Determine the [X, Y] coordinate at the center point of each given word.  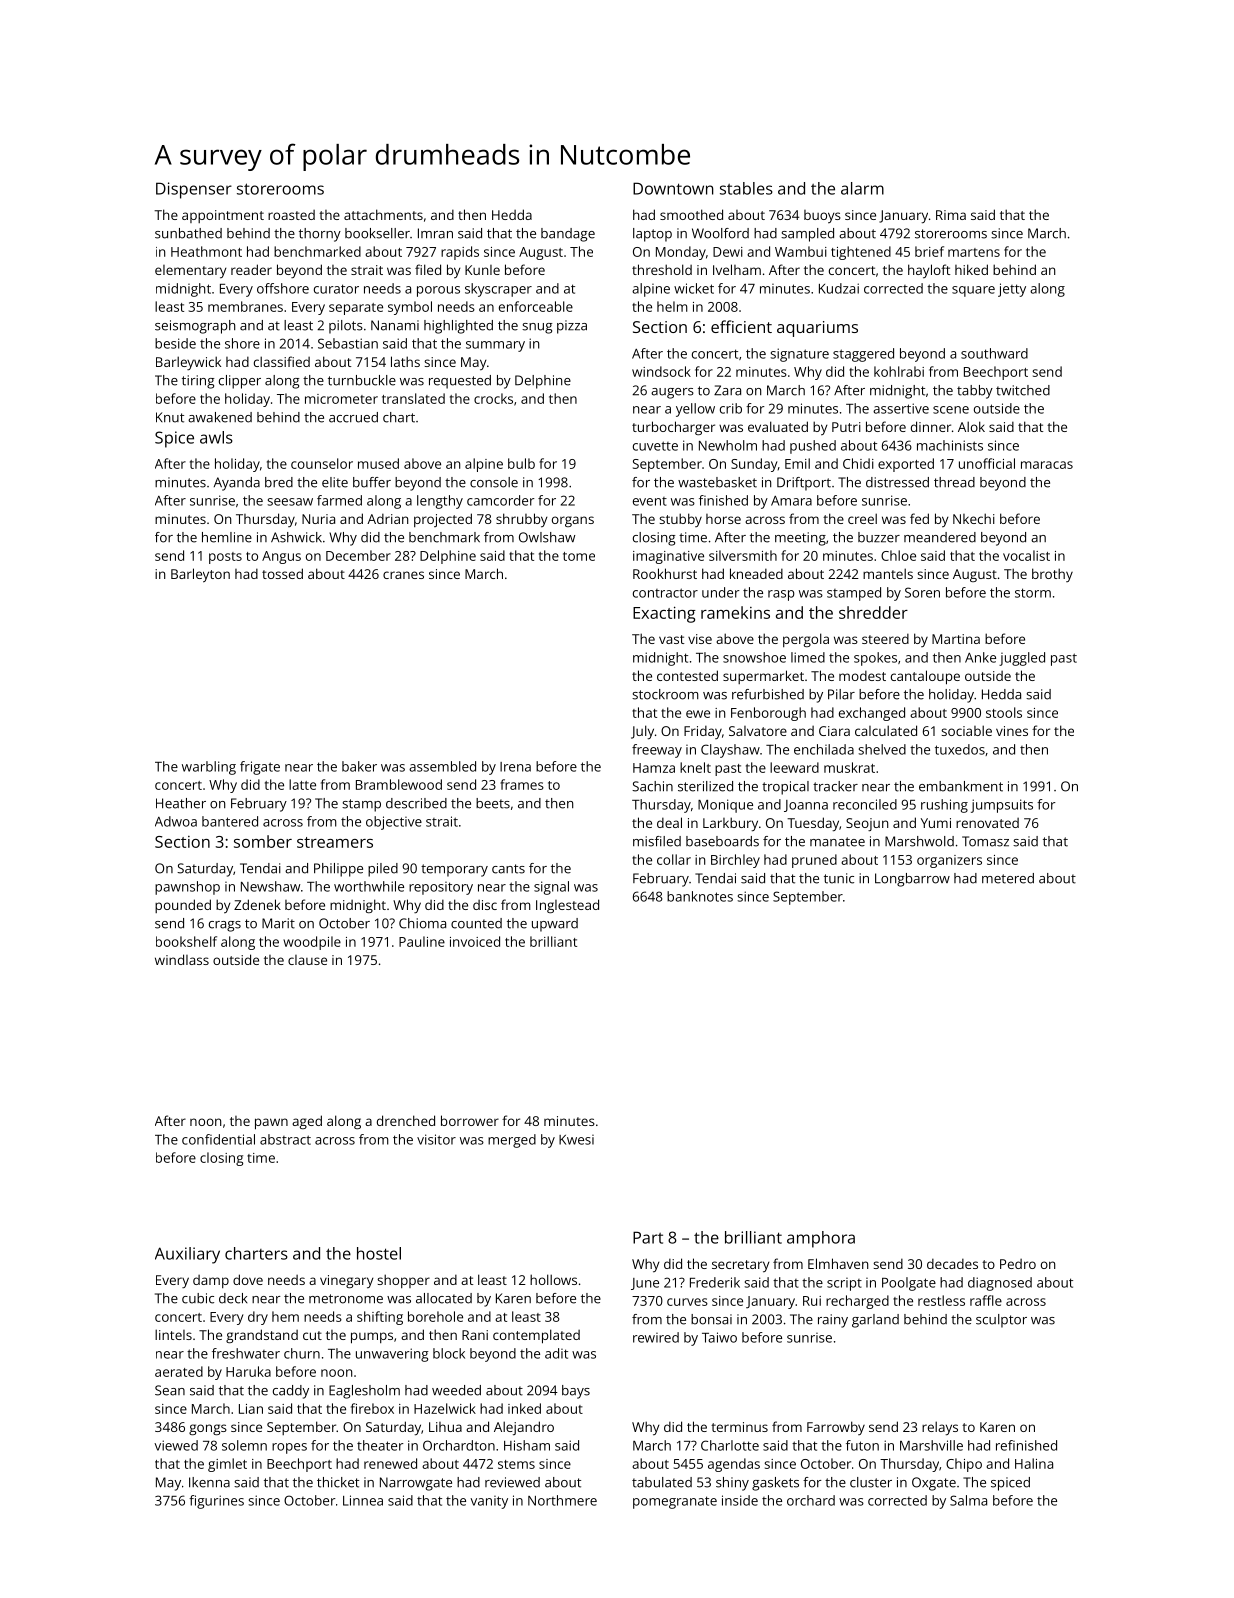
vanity [489, 1502]
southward [994, 353]
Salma [968, 1500]
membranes [245, 306]
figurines [216, 1502]
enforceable [536, 306]
